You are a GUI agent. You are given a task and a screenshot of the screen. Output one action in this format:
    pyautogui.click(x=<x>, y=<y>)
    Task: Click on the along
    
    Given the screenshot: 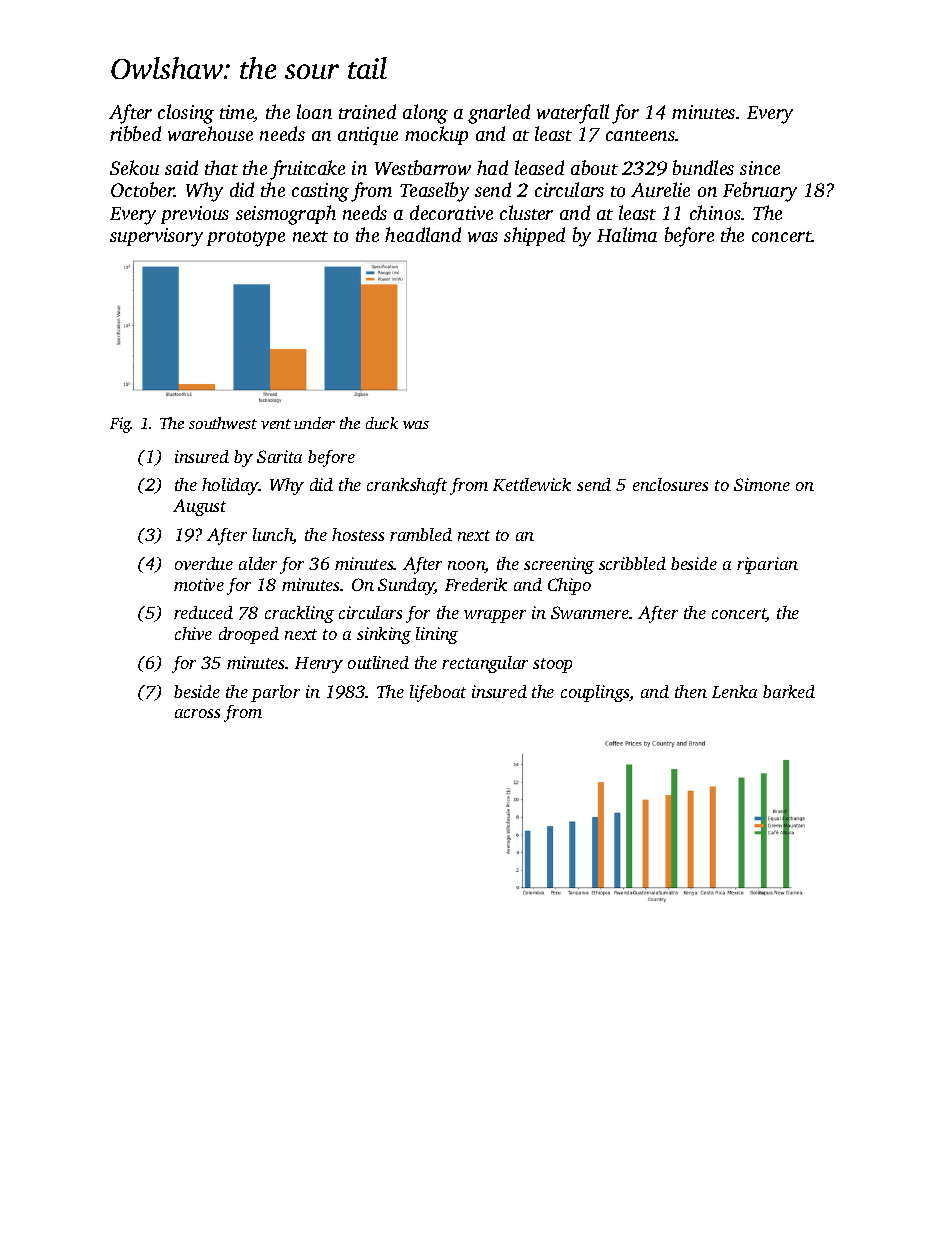 What is the action you would take?
    pyautogui.click(x=425, y=114)
